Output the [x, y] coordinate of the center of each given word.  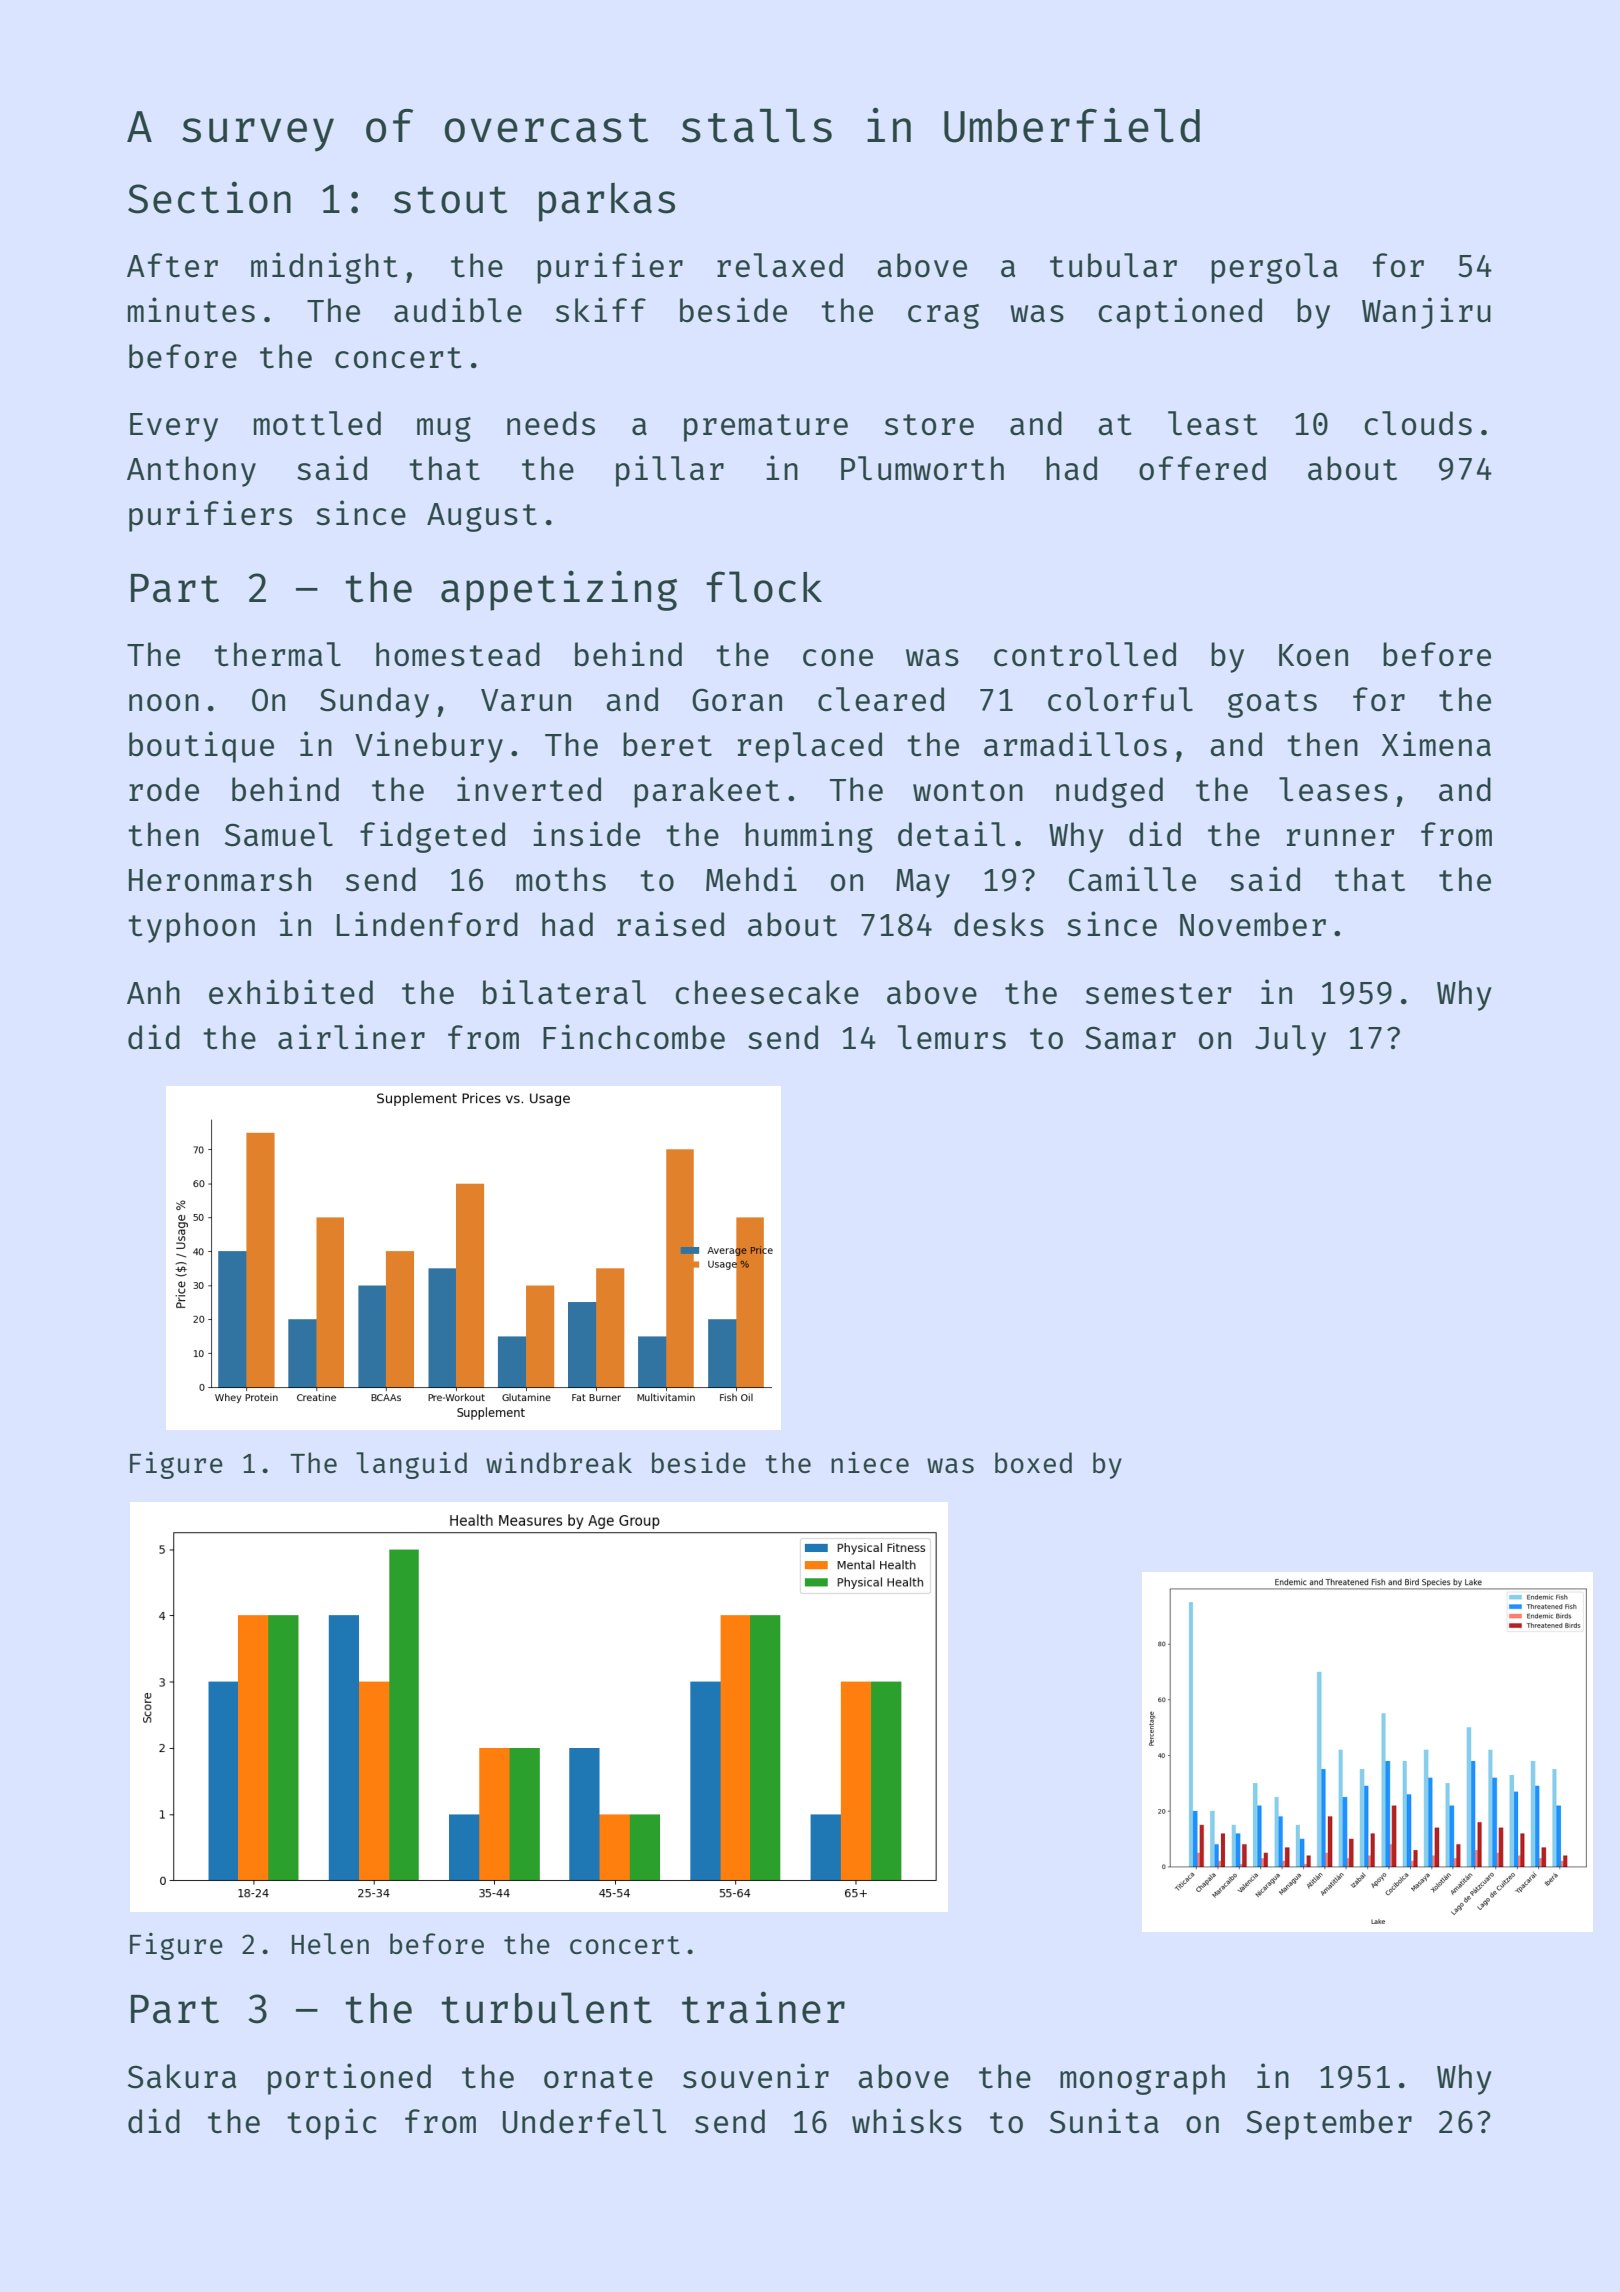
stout [451, 200]
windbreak [559, 1462]
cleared [881, 699]
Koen [1313, 655]
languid [411, 1465]
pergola [1274, 268]
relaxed [780, 265]
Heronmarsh [220, 879]
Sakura [182, 2076]
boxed [1033, 1462]
